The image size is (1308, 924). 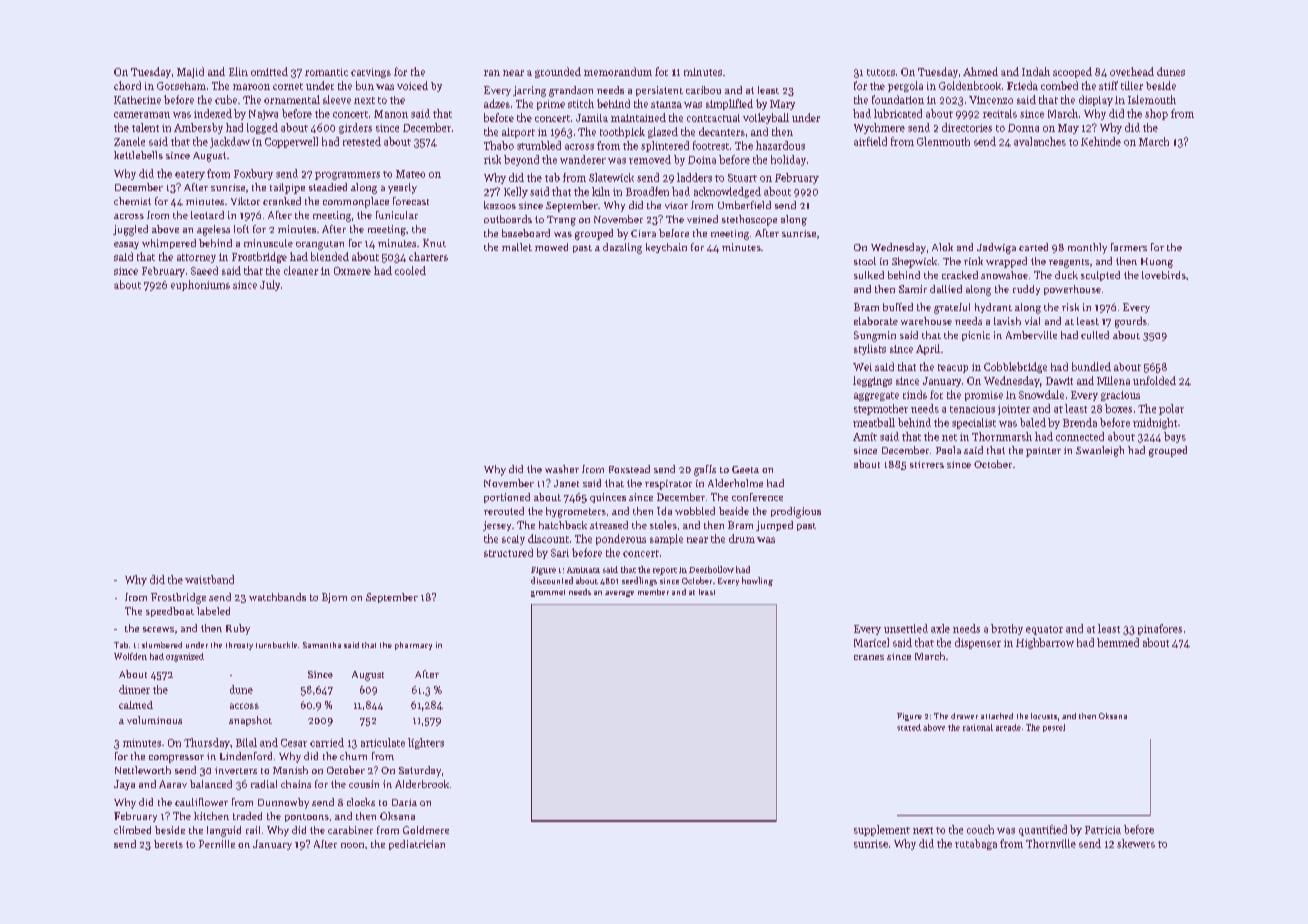 What do you see at coordinates (882, 830) in the page?
I see `supplement` at bounding box center [882, 830].
